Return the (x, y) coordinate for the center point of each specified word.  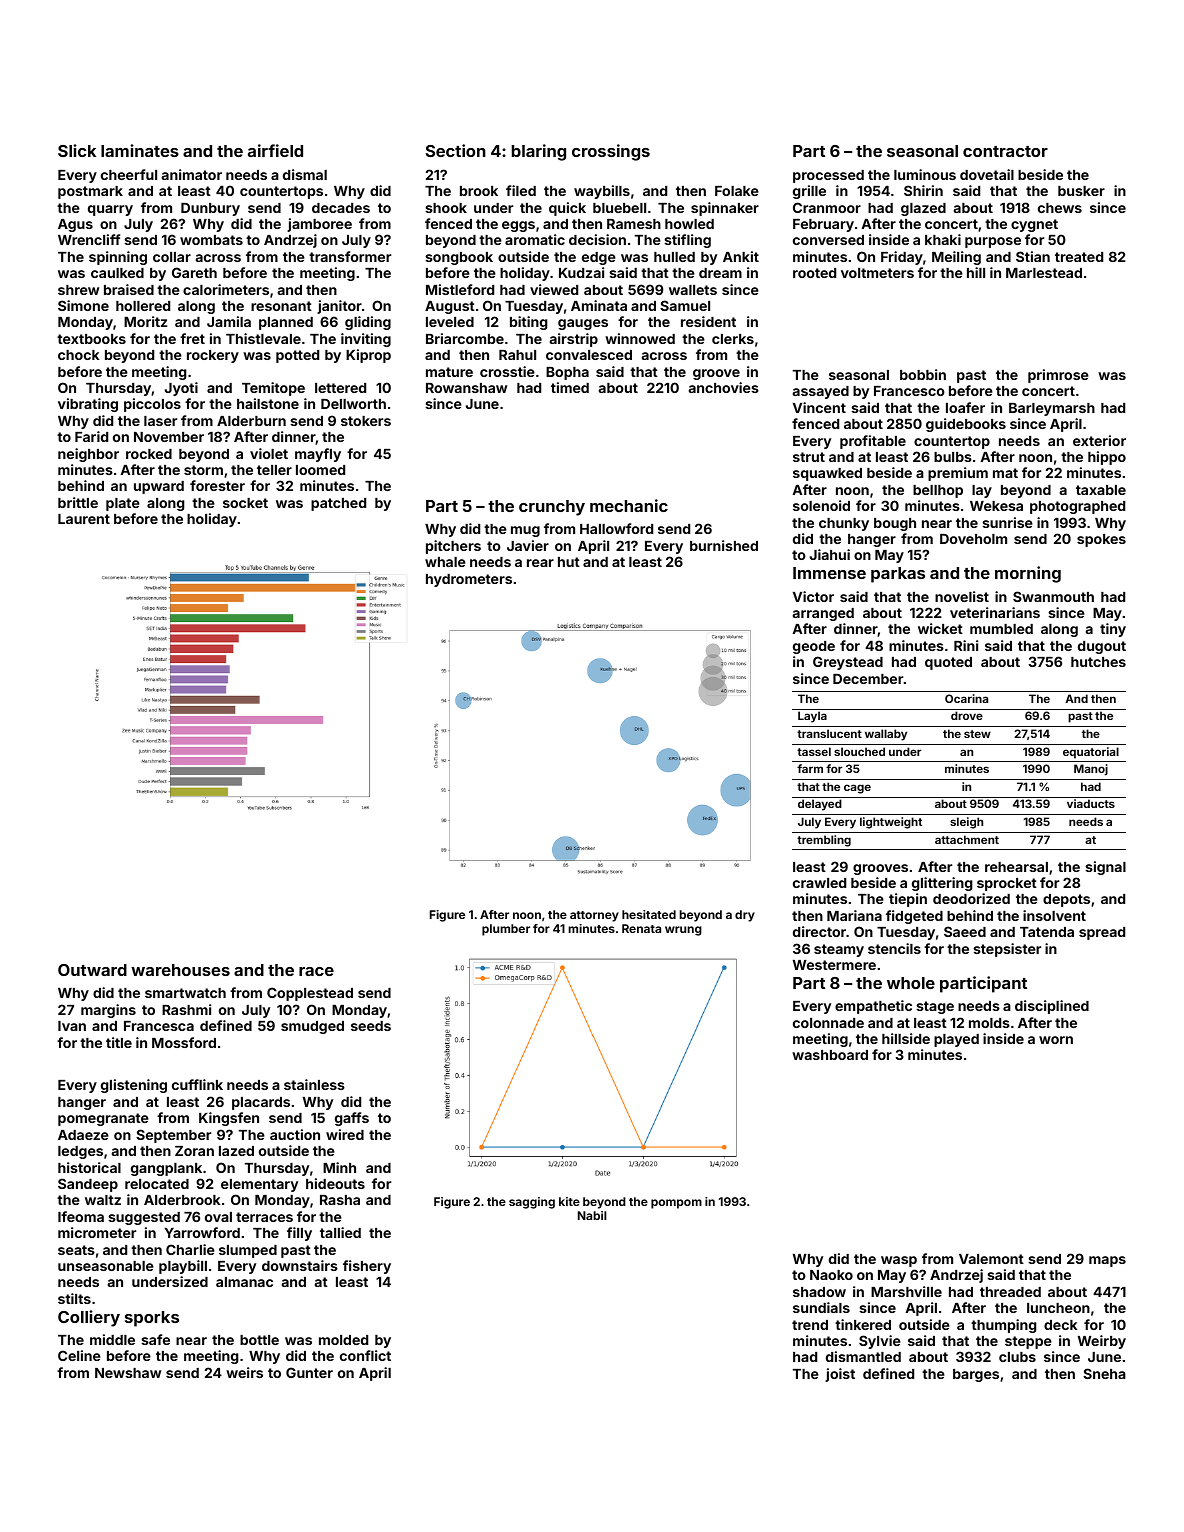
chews (1060, 208)
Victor (813, 596)
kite (569, 1201)
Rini (966, 645)
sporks (152, 1319)
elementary (259, 1185)
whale (445, 562)
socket (245, 503)
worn (1056, 1040)
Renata (641, 928)
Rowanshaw (466, 388)
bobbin (923, 374)
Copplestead (310, 994)
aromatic (535, 239)
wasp (899, 1261)
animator (192, 174)
